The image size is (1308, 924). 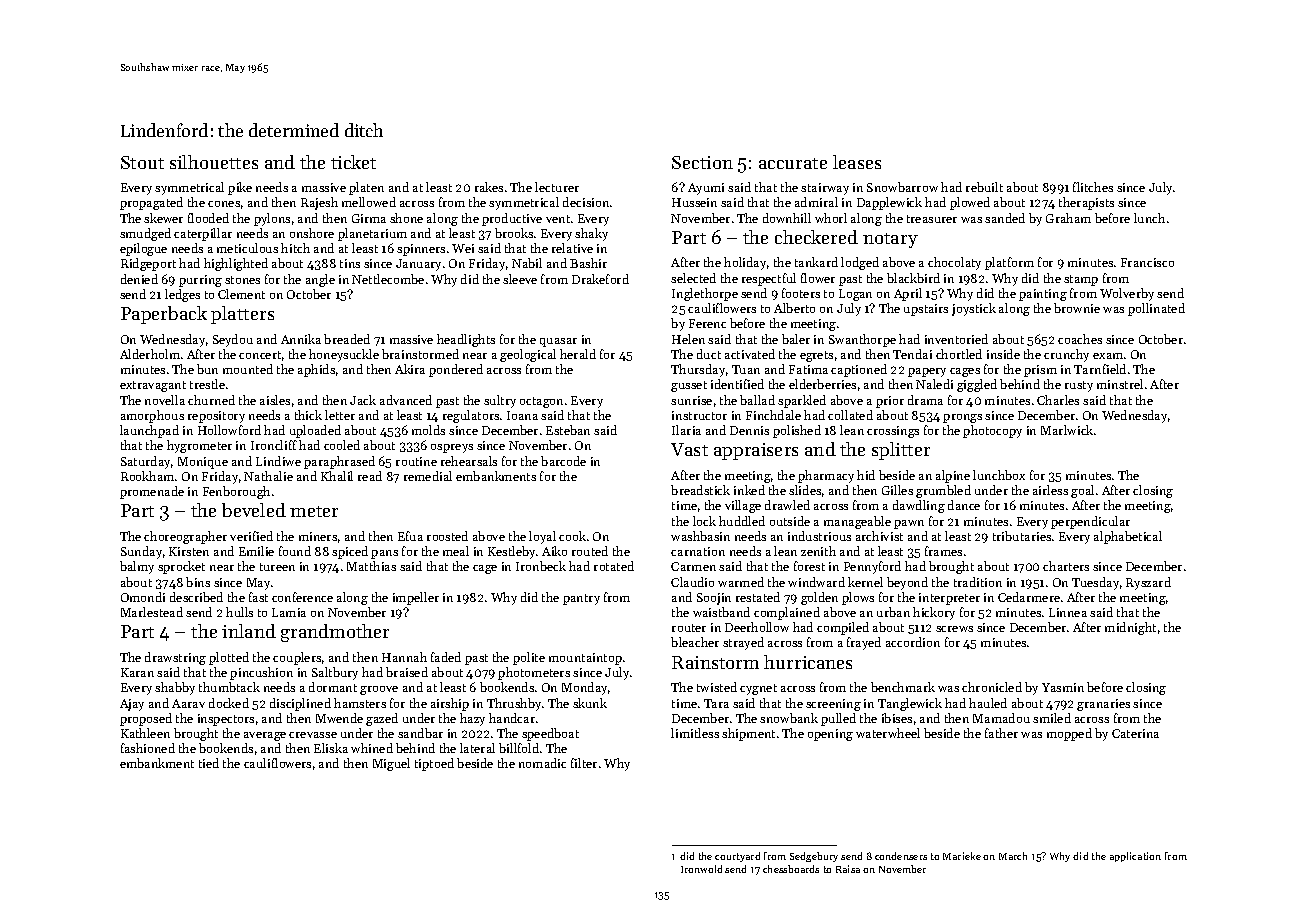 I want to click on Rookham, so click(x=147, y=476).
